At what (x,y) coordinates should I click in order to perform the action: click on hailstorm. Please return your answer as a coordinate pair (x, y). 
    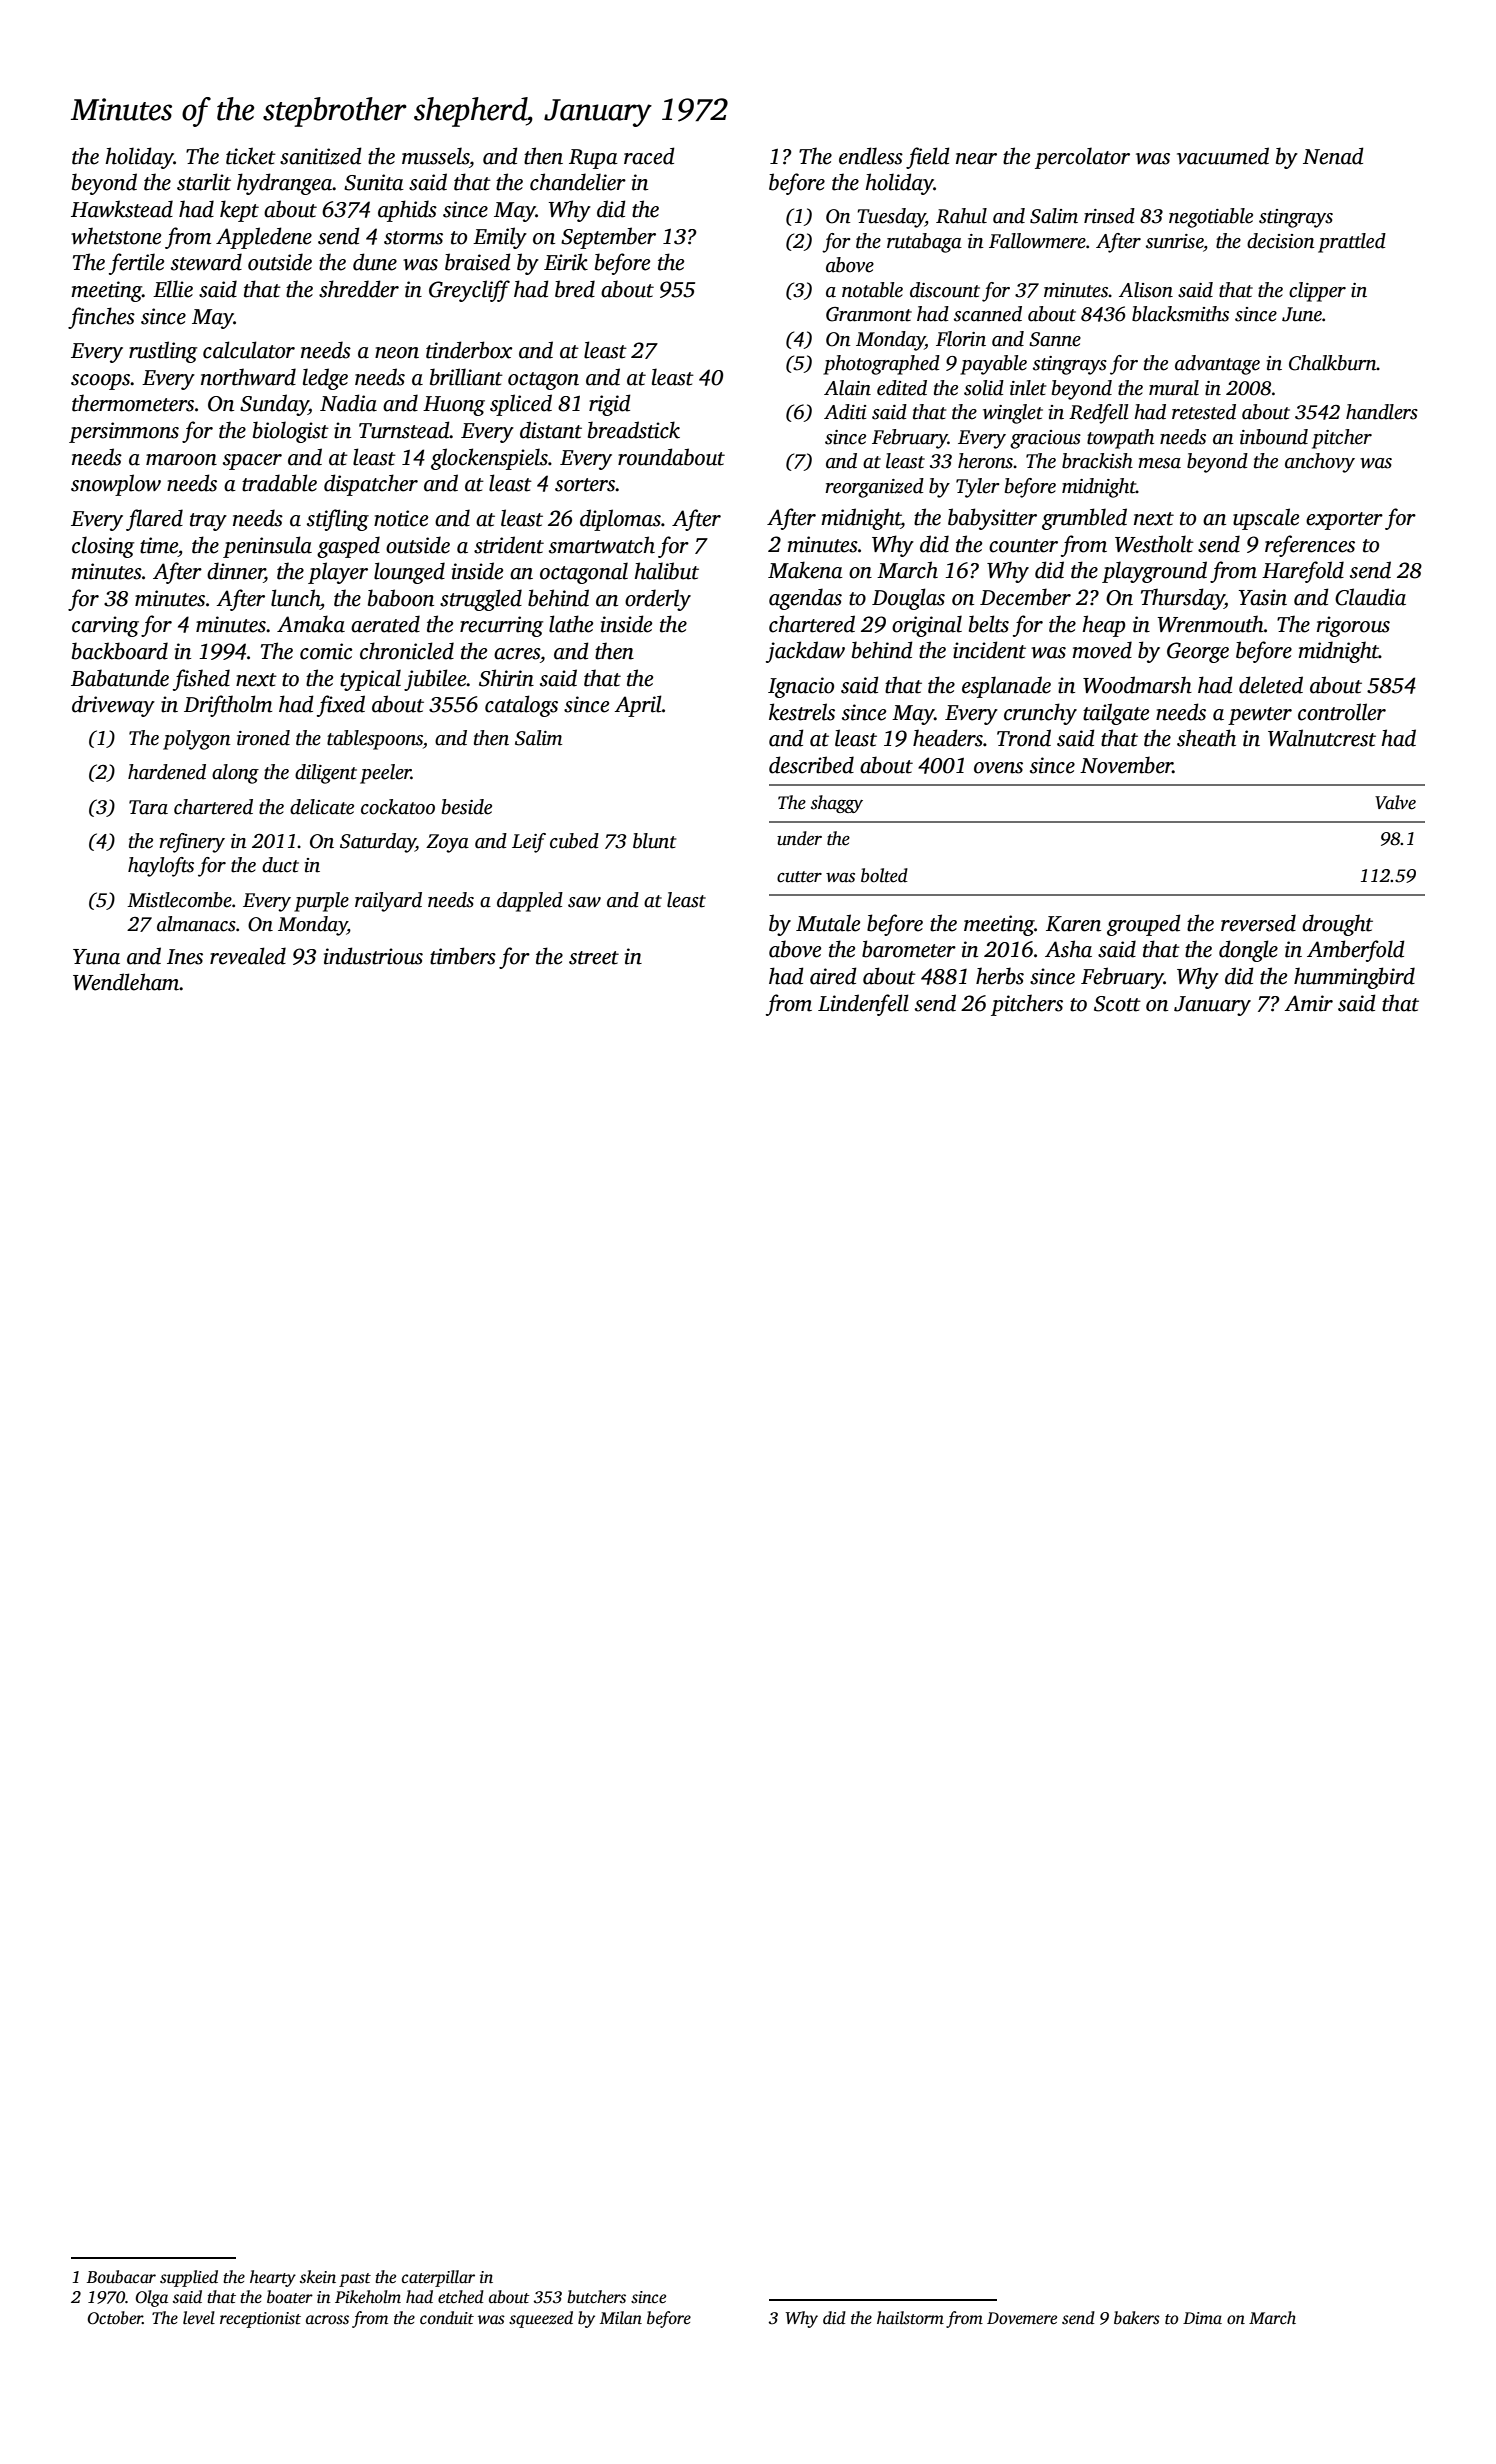
    Looking at the image, I should click on (910, 2318).
